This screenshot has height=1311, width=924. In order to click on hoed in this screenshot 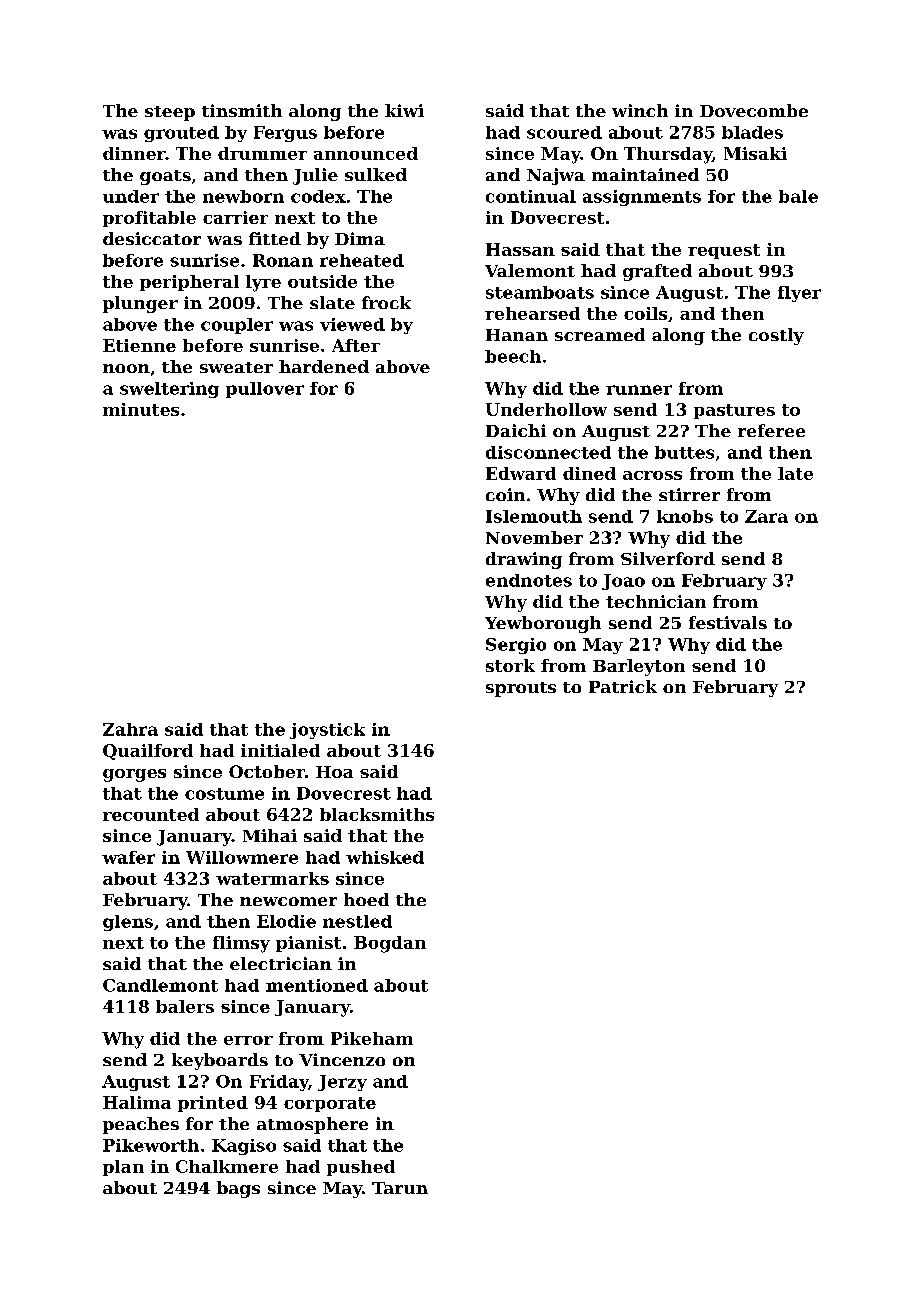, I will do `click(366, 899)`.
